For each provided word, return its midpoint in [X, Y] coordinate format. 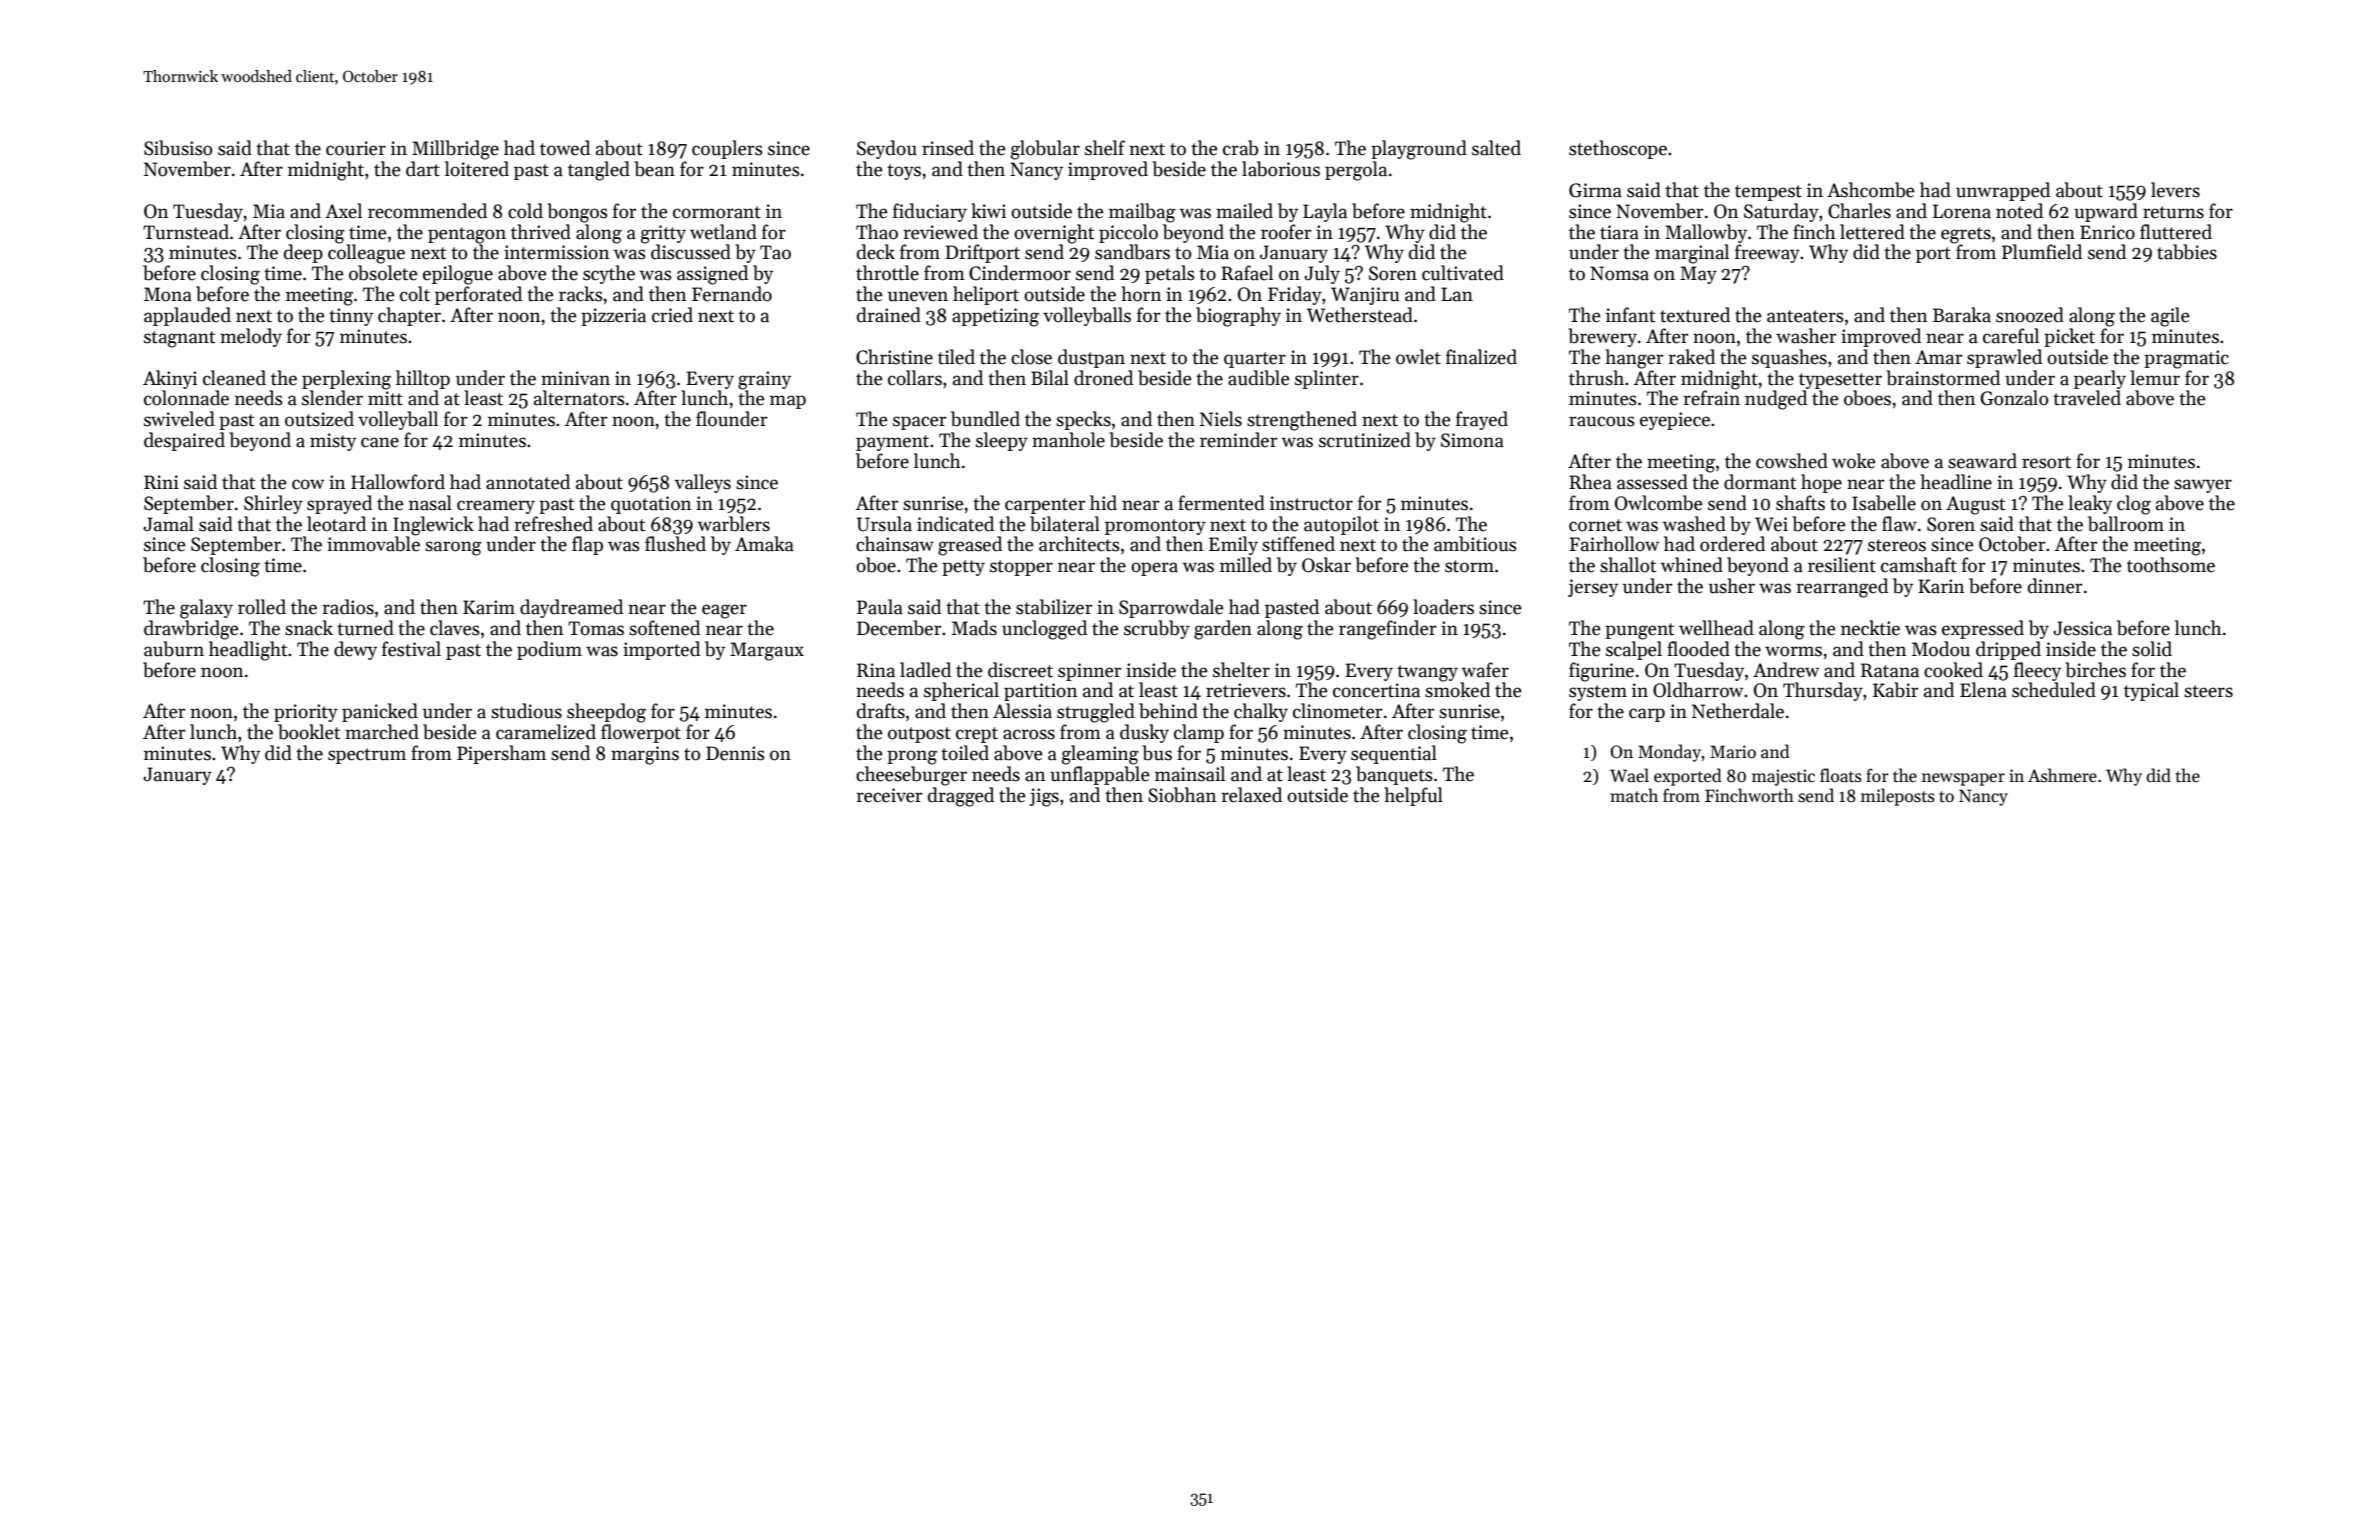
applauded [187, 316]
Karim [489, 607]
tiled [956, 357]
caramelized [546, 732]
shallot [1628, 565]
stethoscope [1618, 149]
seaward [1982, 461]
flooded [1698, 649]
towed [565, 148]
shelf [1105, 148]
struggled [1096, 713]
